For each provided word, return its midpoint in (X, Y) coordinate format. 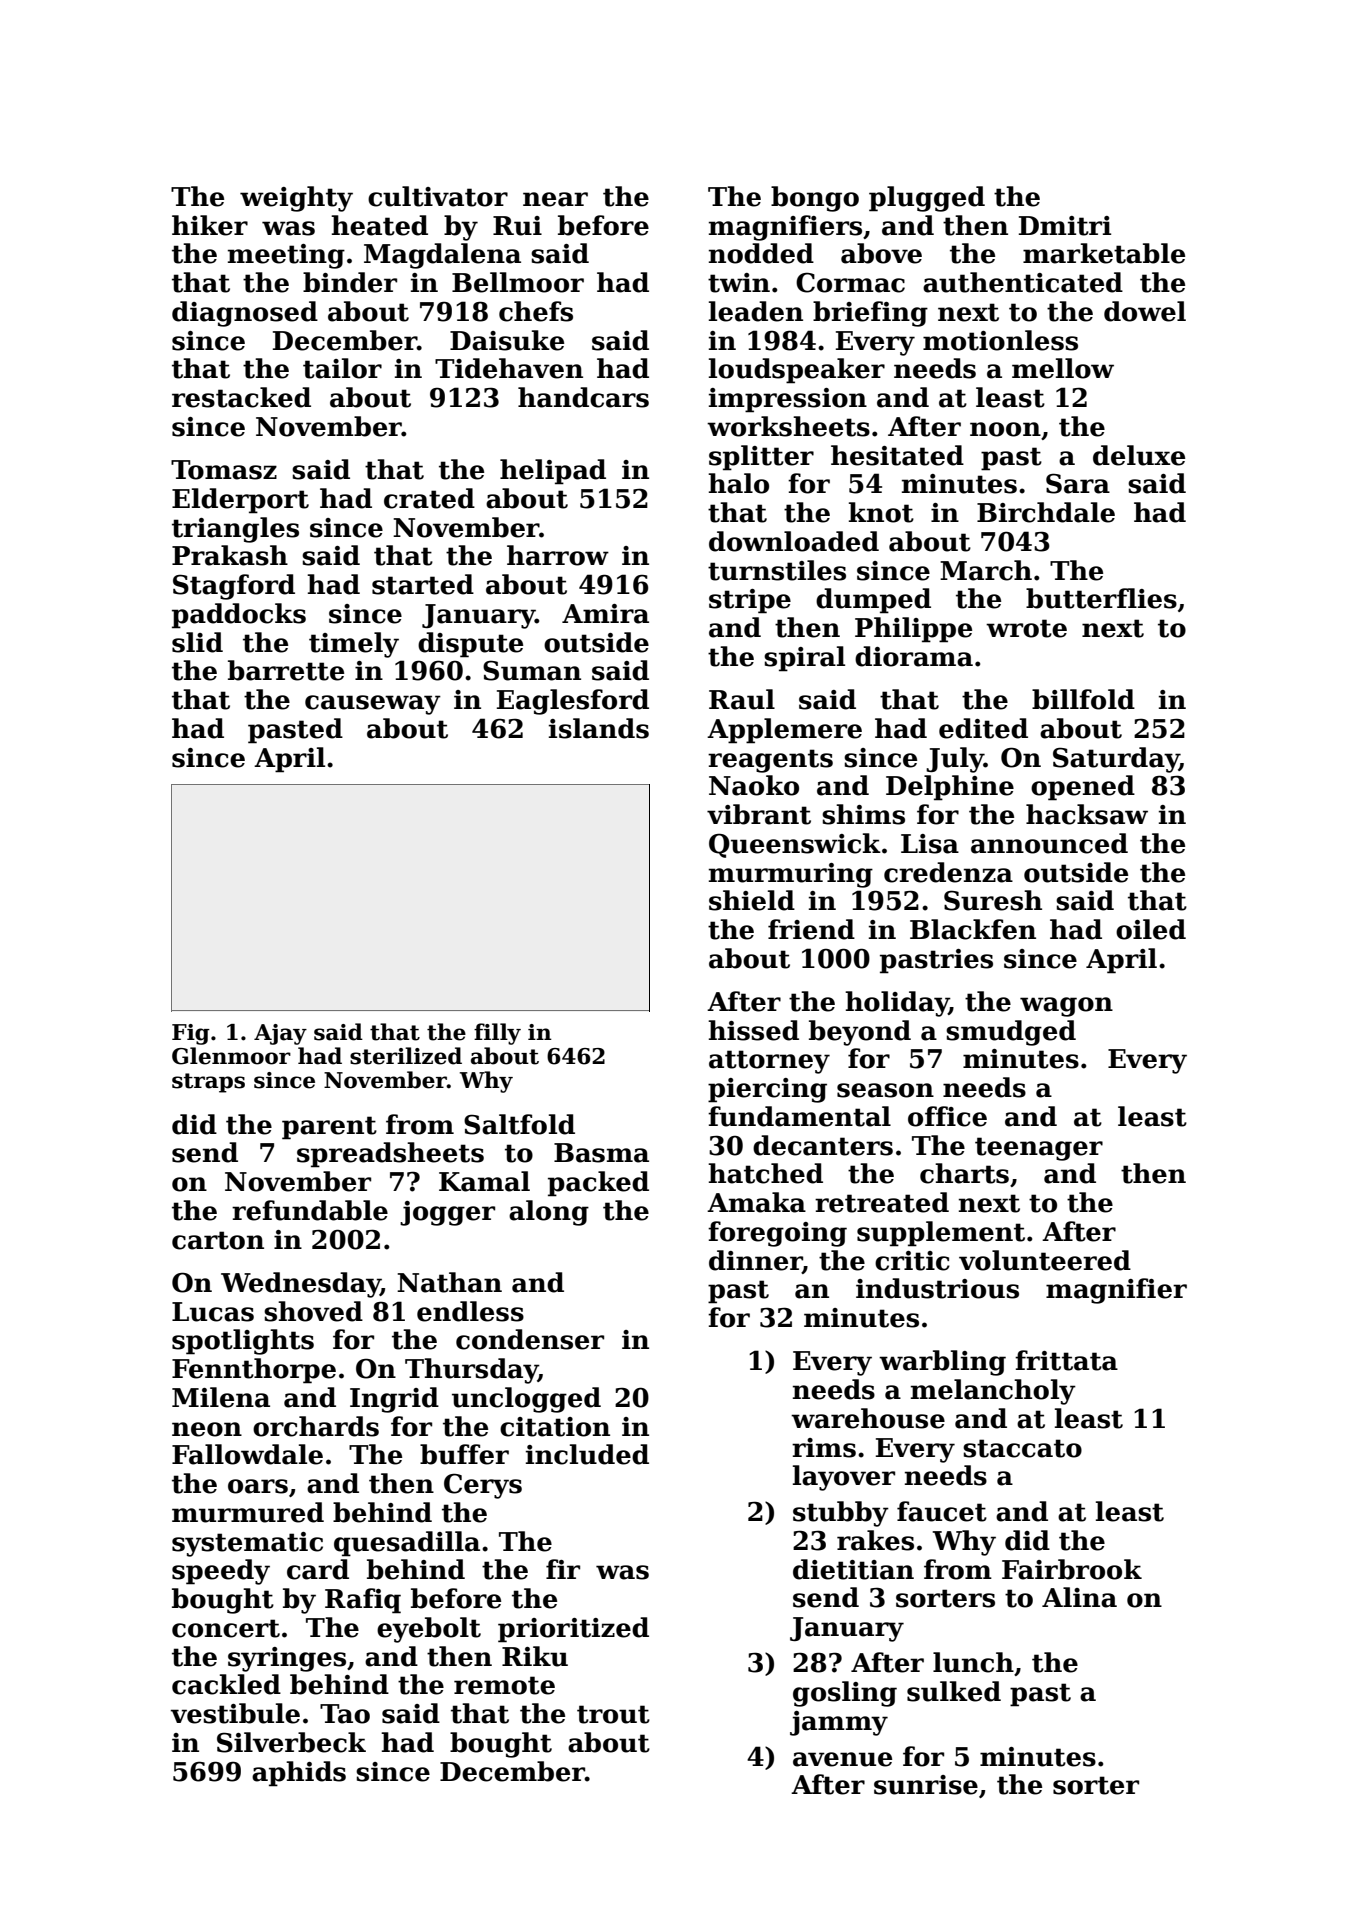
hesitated (897, 455)
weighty (296, 199)
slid (197, 642)
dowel (1145, 311)
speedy (221, 1572)
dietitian (853, 1569)
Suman (532, 670)
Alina (1079, 1597)
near (555, 199)
